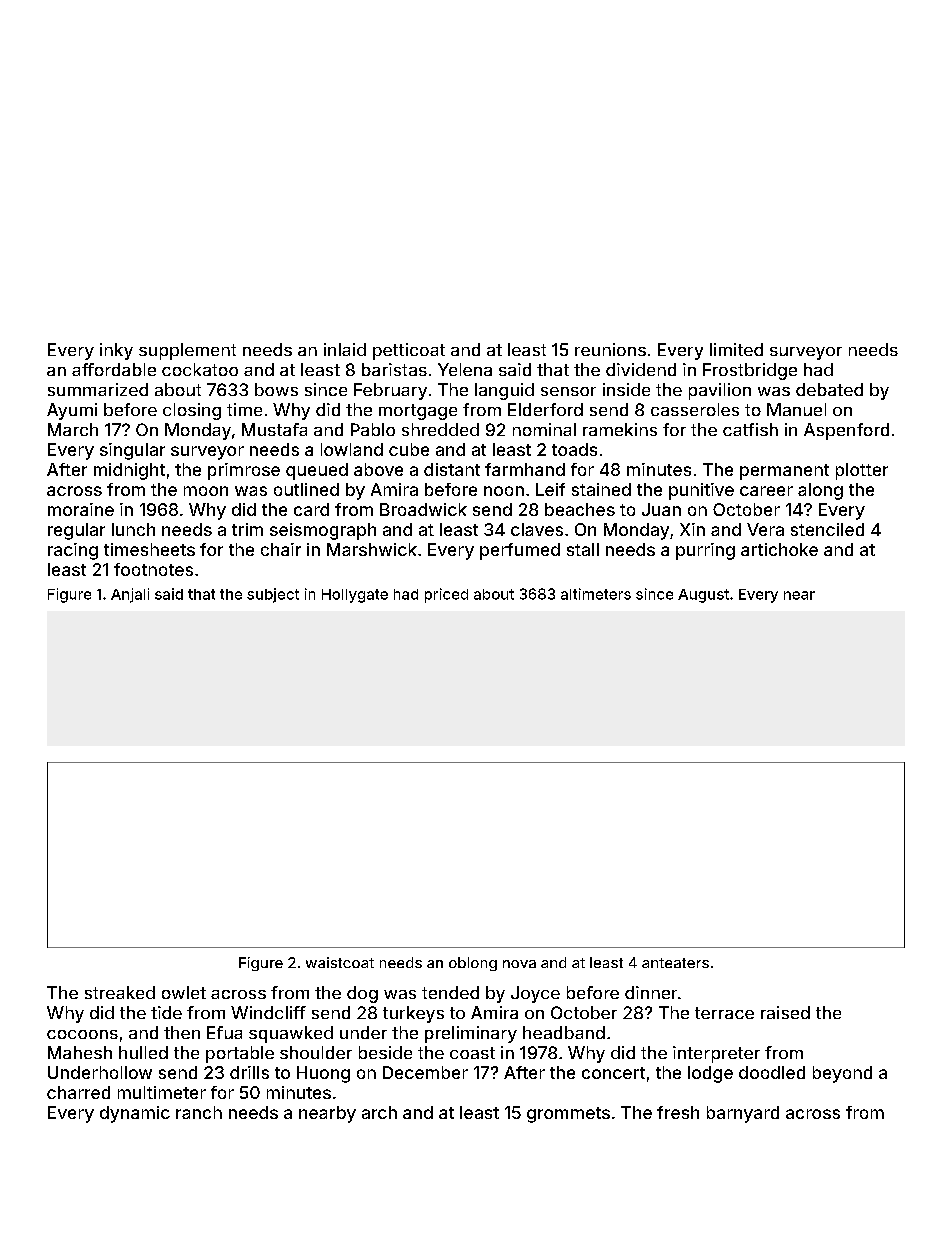 This page has width=952, height=1233. Describe the element at coordinates (568, 1115) in the page. I see `grommets` at that location.
